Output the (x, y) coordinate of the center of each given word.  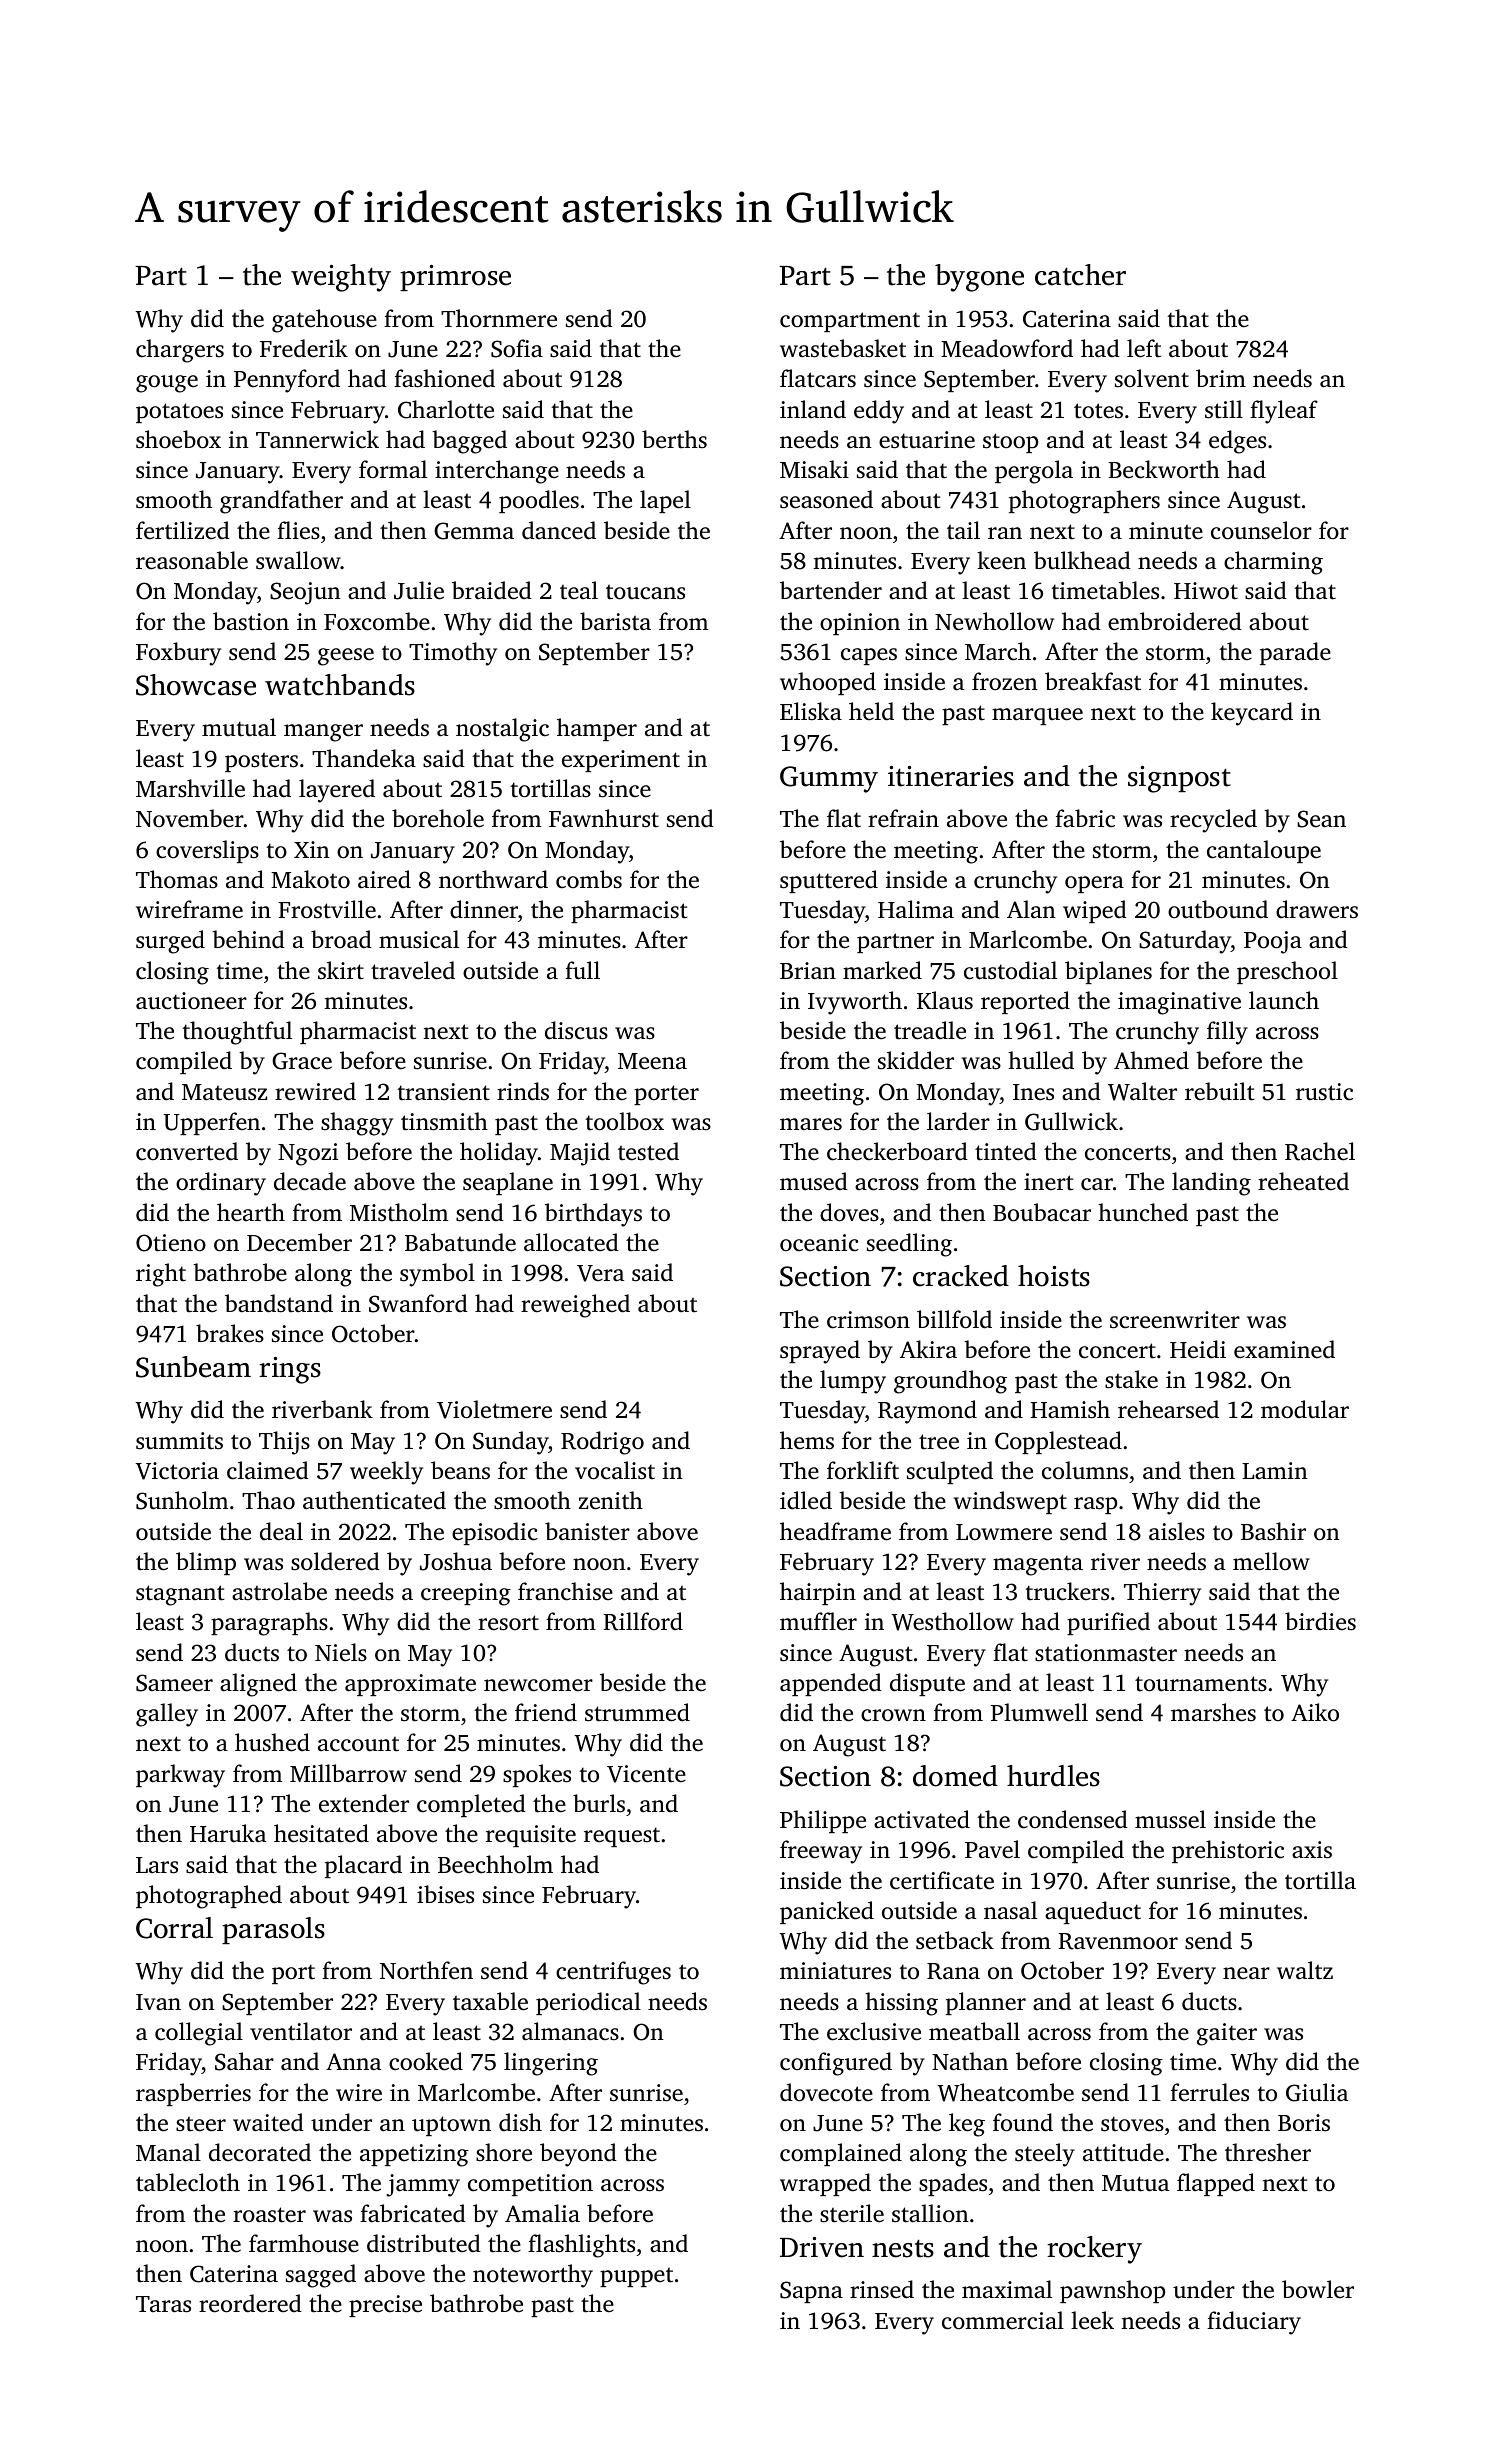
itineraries (951, 776)
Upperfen (211, 1123)
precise (385, 2306)
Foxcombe (377, 621)
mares (811, 1124)
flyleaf (1284, 412)
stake (1131, 1379)
